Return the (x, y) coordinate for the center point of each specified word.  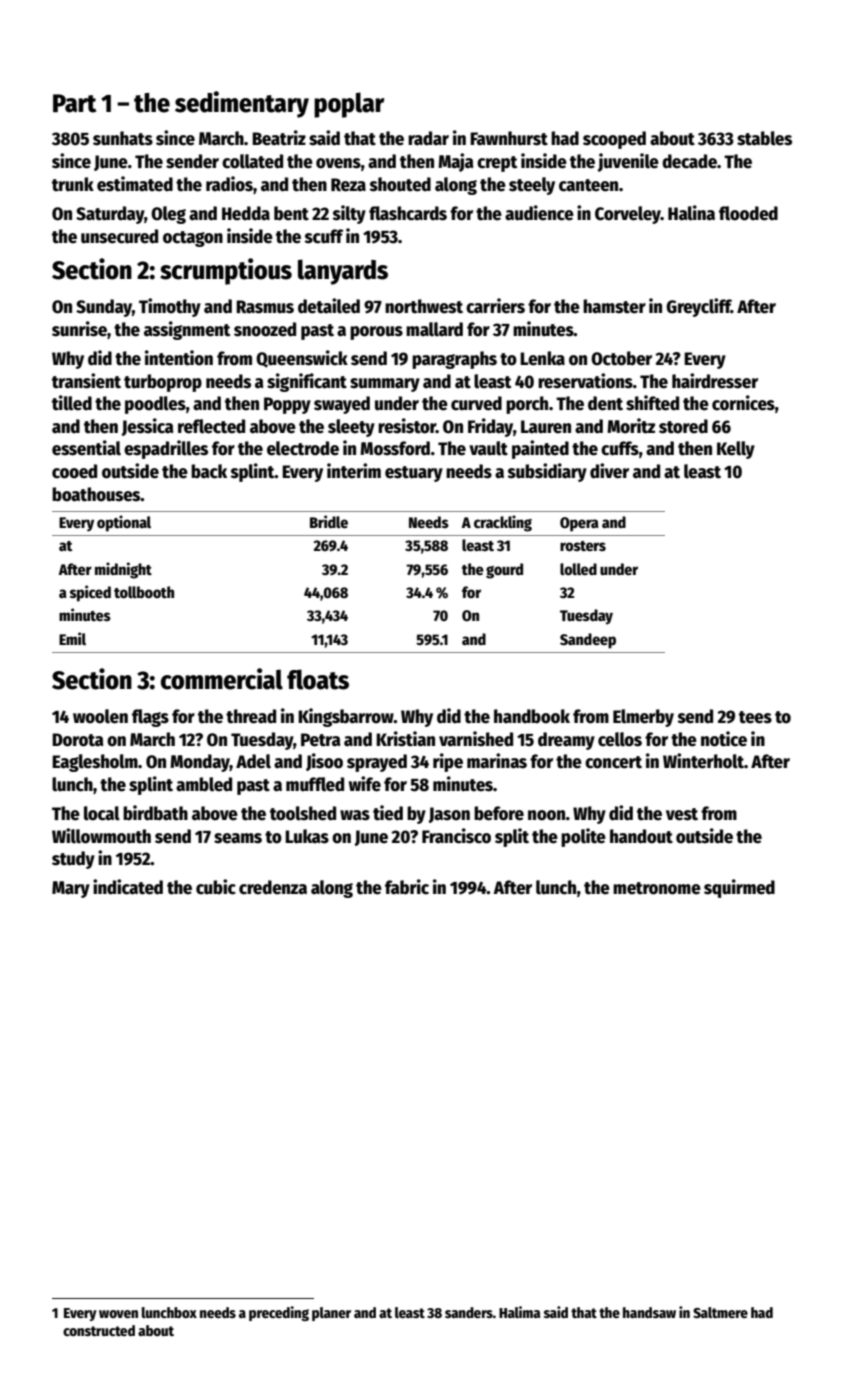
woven (118, 1314)
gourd (504, 571)
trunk (73, 184)
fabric (407, 887)
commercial (222, 679)
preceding (279, 1313)
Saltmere (720, 1312)
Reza (348, 185)
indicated (128, 887)
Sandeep (588, 641)
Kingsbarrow (346, 717)
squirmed (739, 888)
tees (755, 717)
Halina (691, 213)
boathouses (96, 494)
